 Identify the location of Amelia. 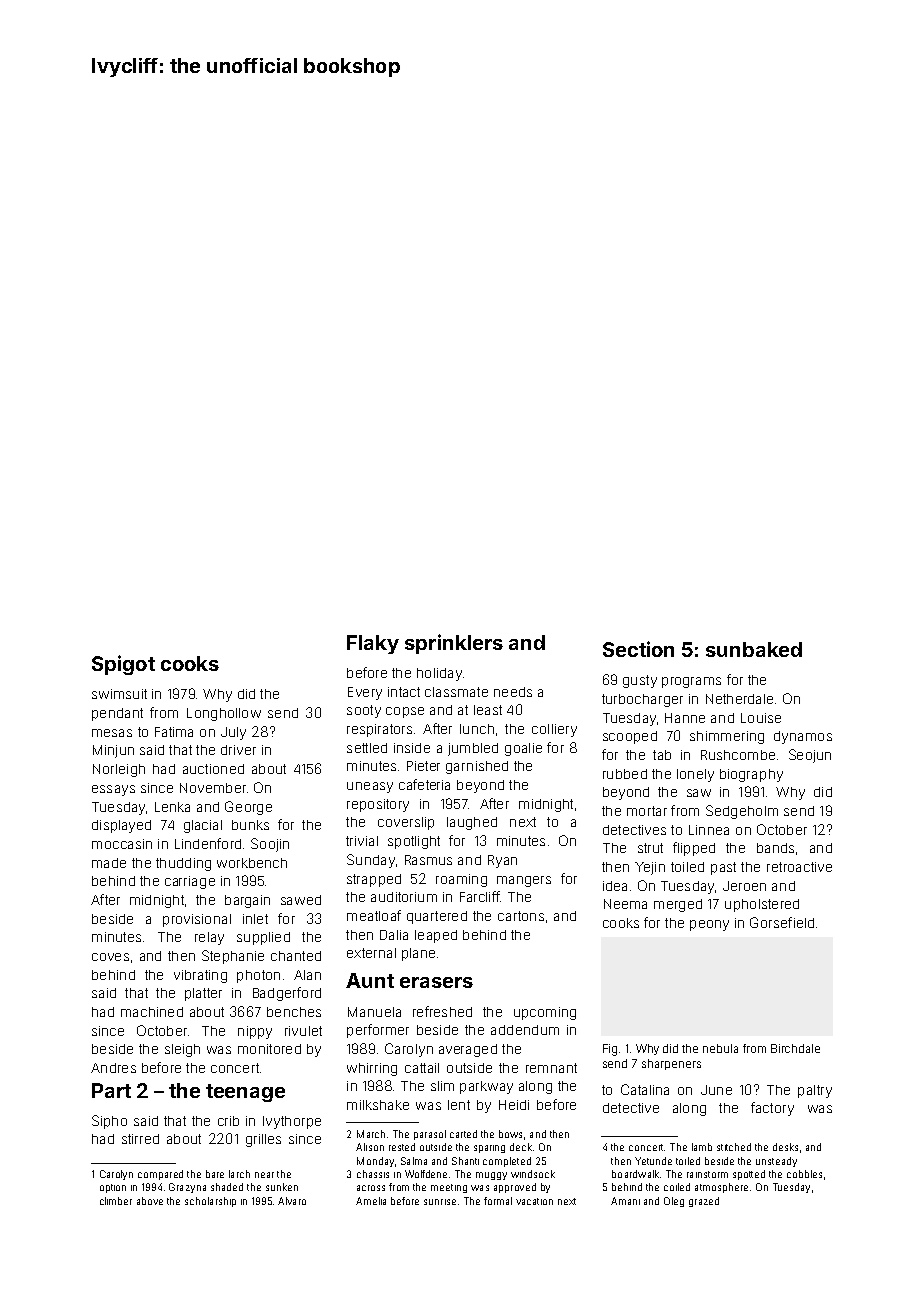
(371, 1201).
